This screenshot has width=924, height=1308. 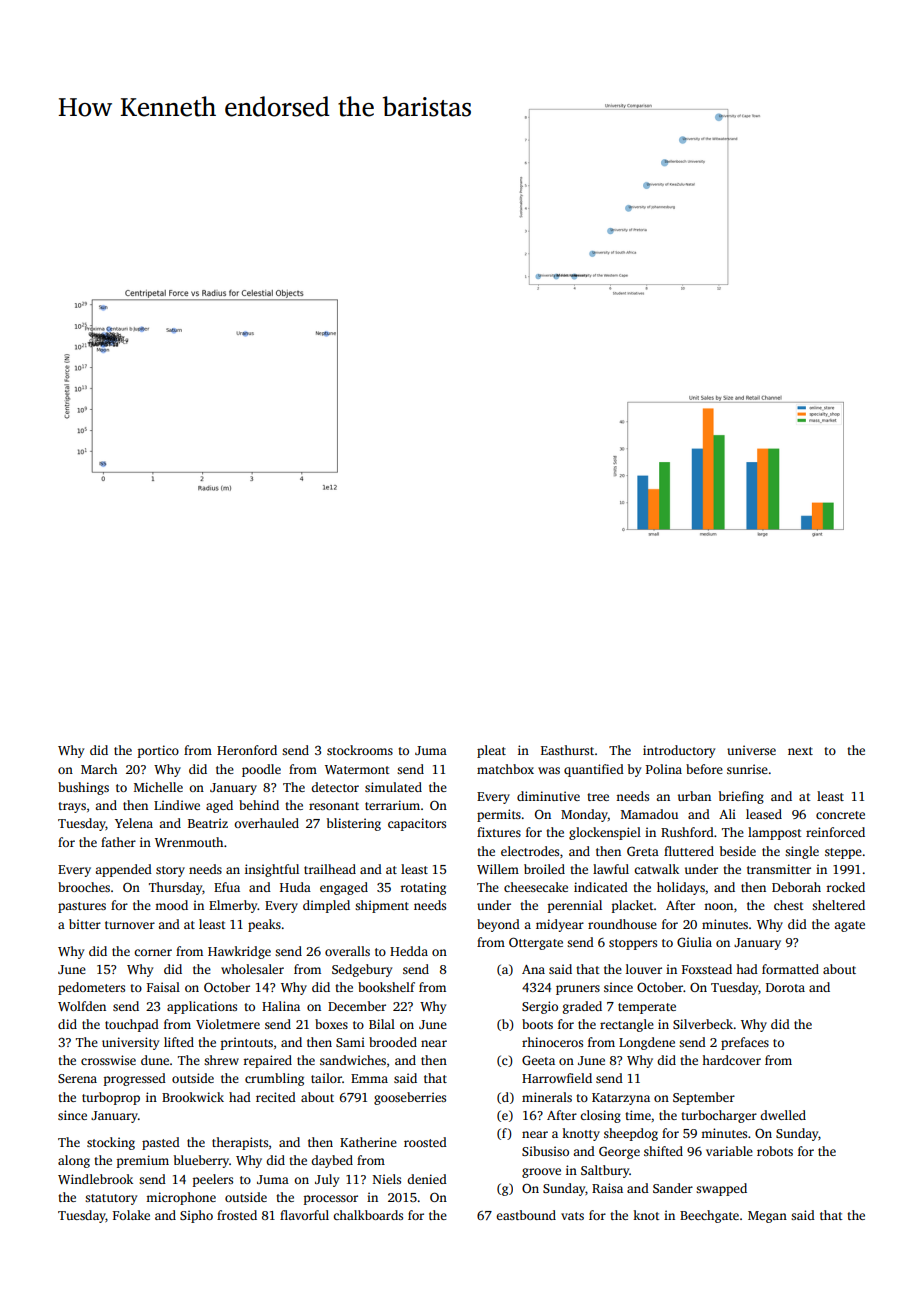 I want to click on pleat, so click(x=491, y=751).
